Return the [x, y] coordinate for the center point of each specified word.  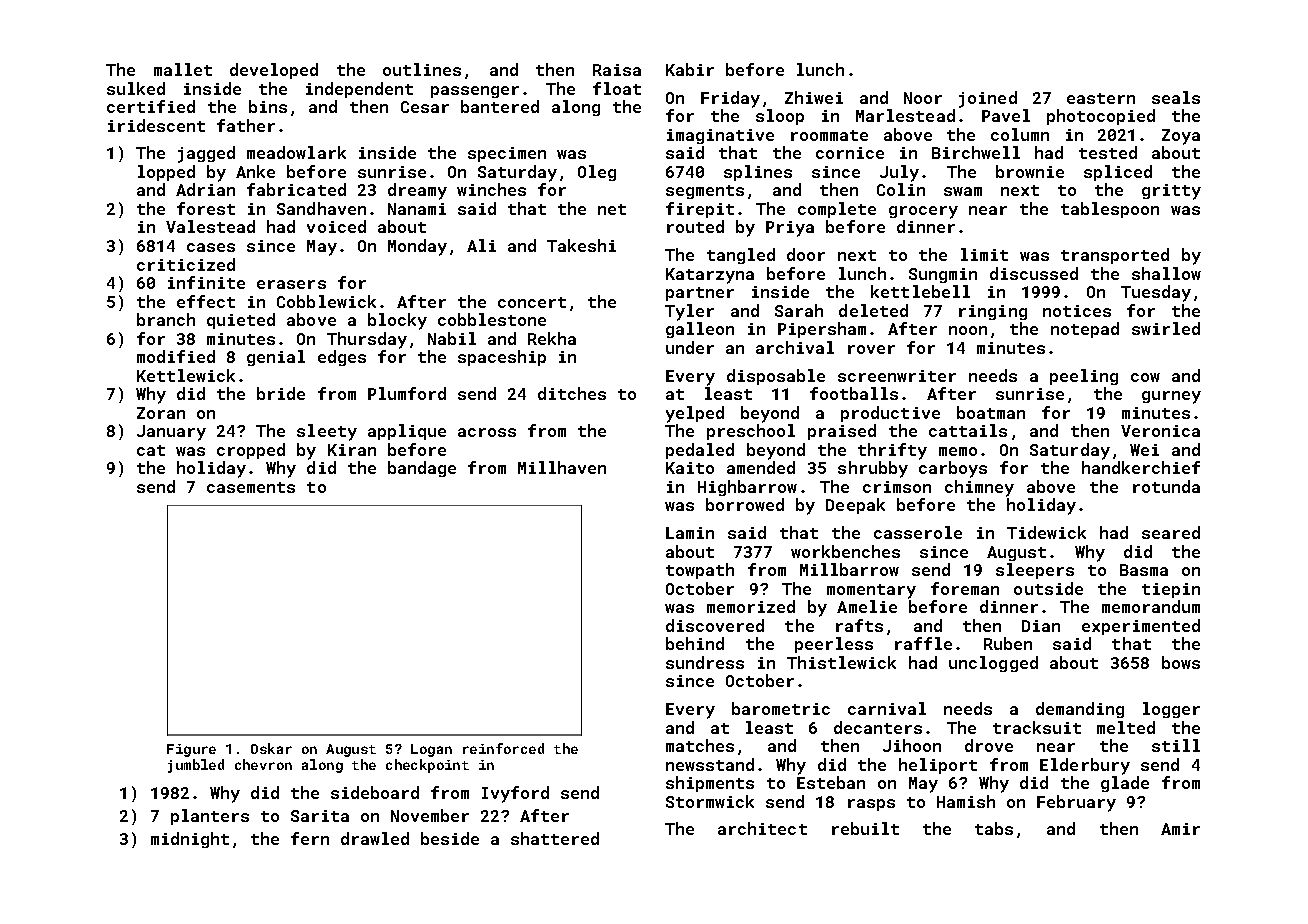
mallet [183, 69]
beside [450, 838]
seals [1176, 97]
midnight [190, 840]
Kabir [690, 69]
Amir [1180, 829]
